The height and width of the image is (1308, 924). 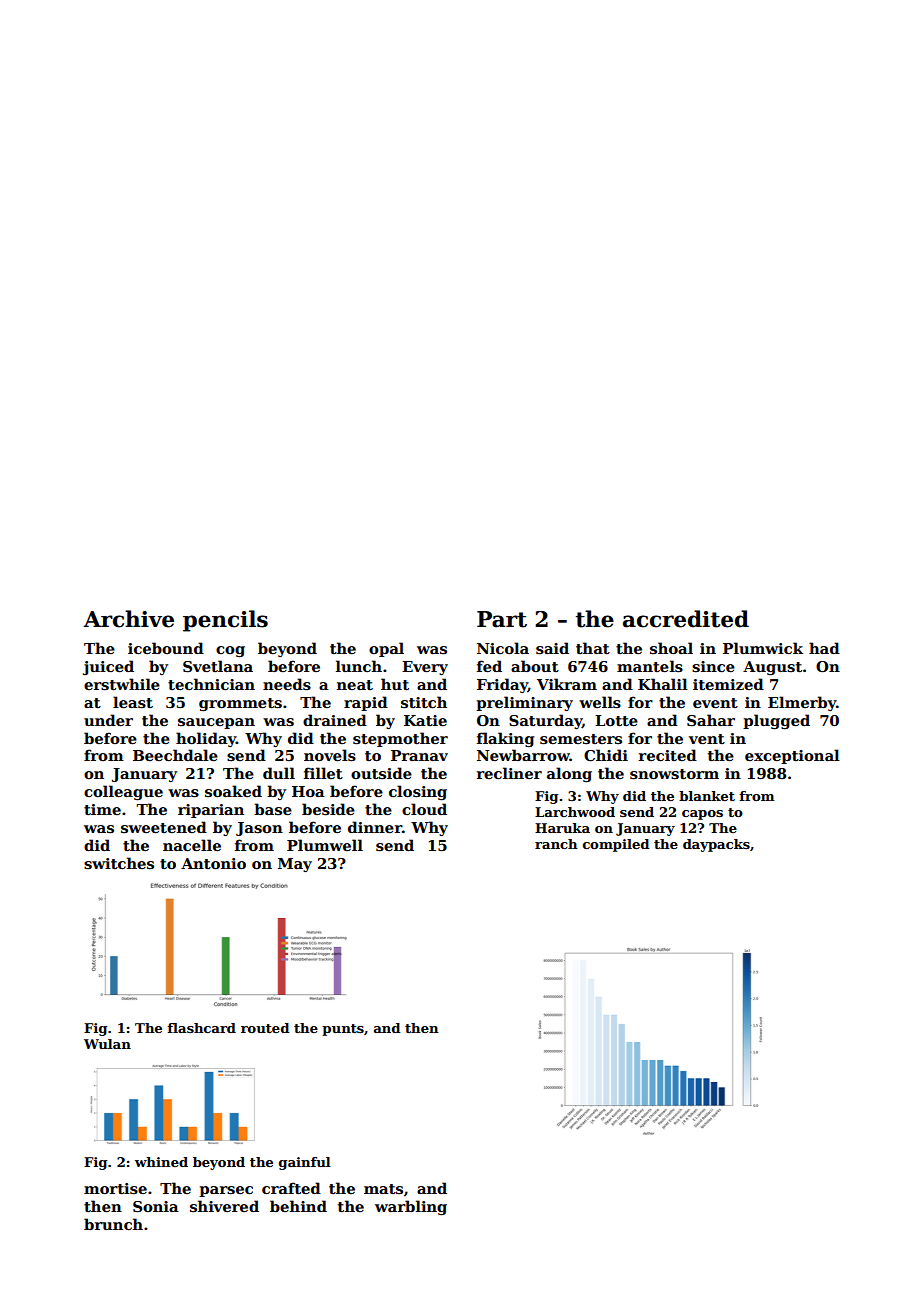 I want to click on Wulan, so click(x=107, y=1044).
